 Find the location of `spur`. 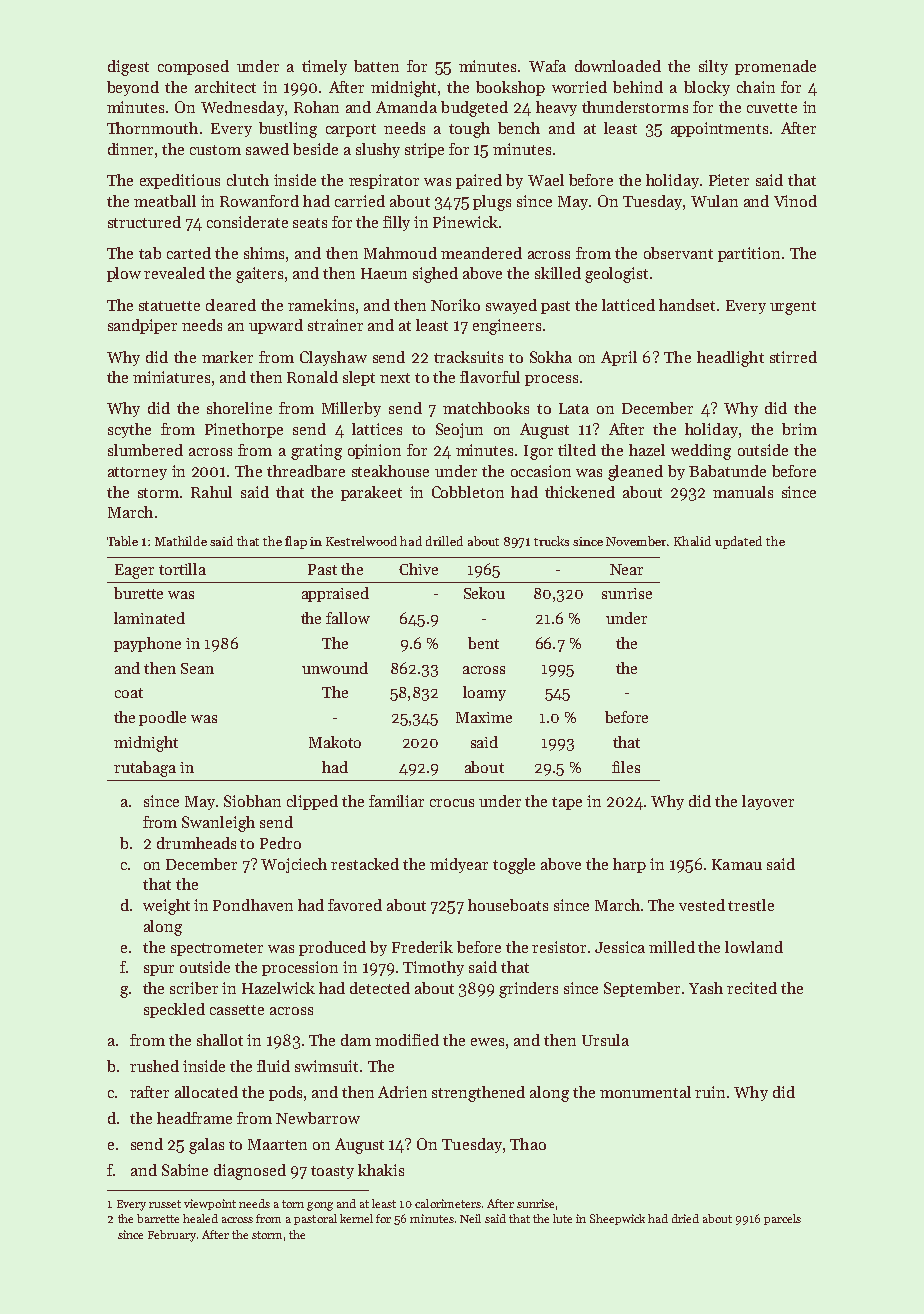

spur is located at coordinates (159, 970).
